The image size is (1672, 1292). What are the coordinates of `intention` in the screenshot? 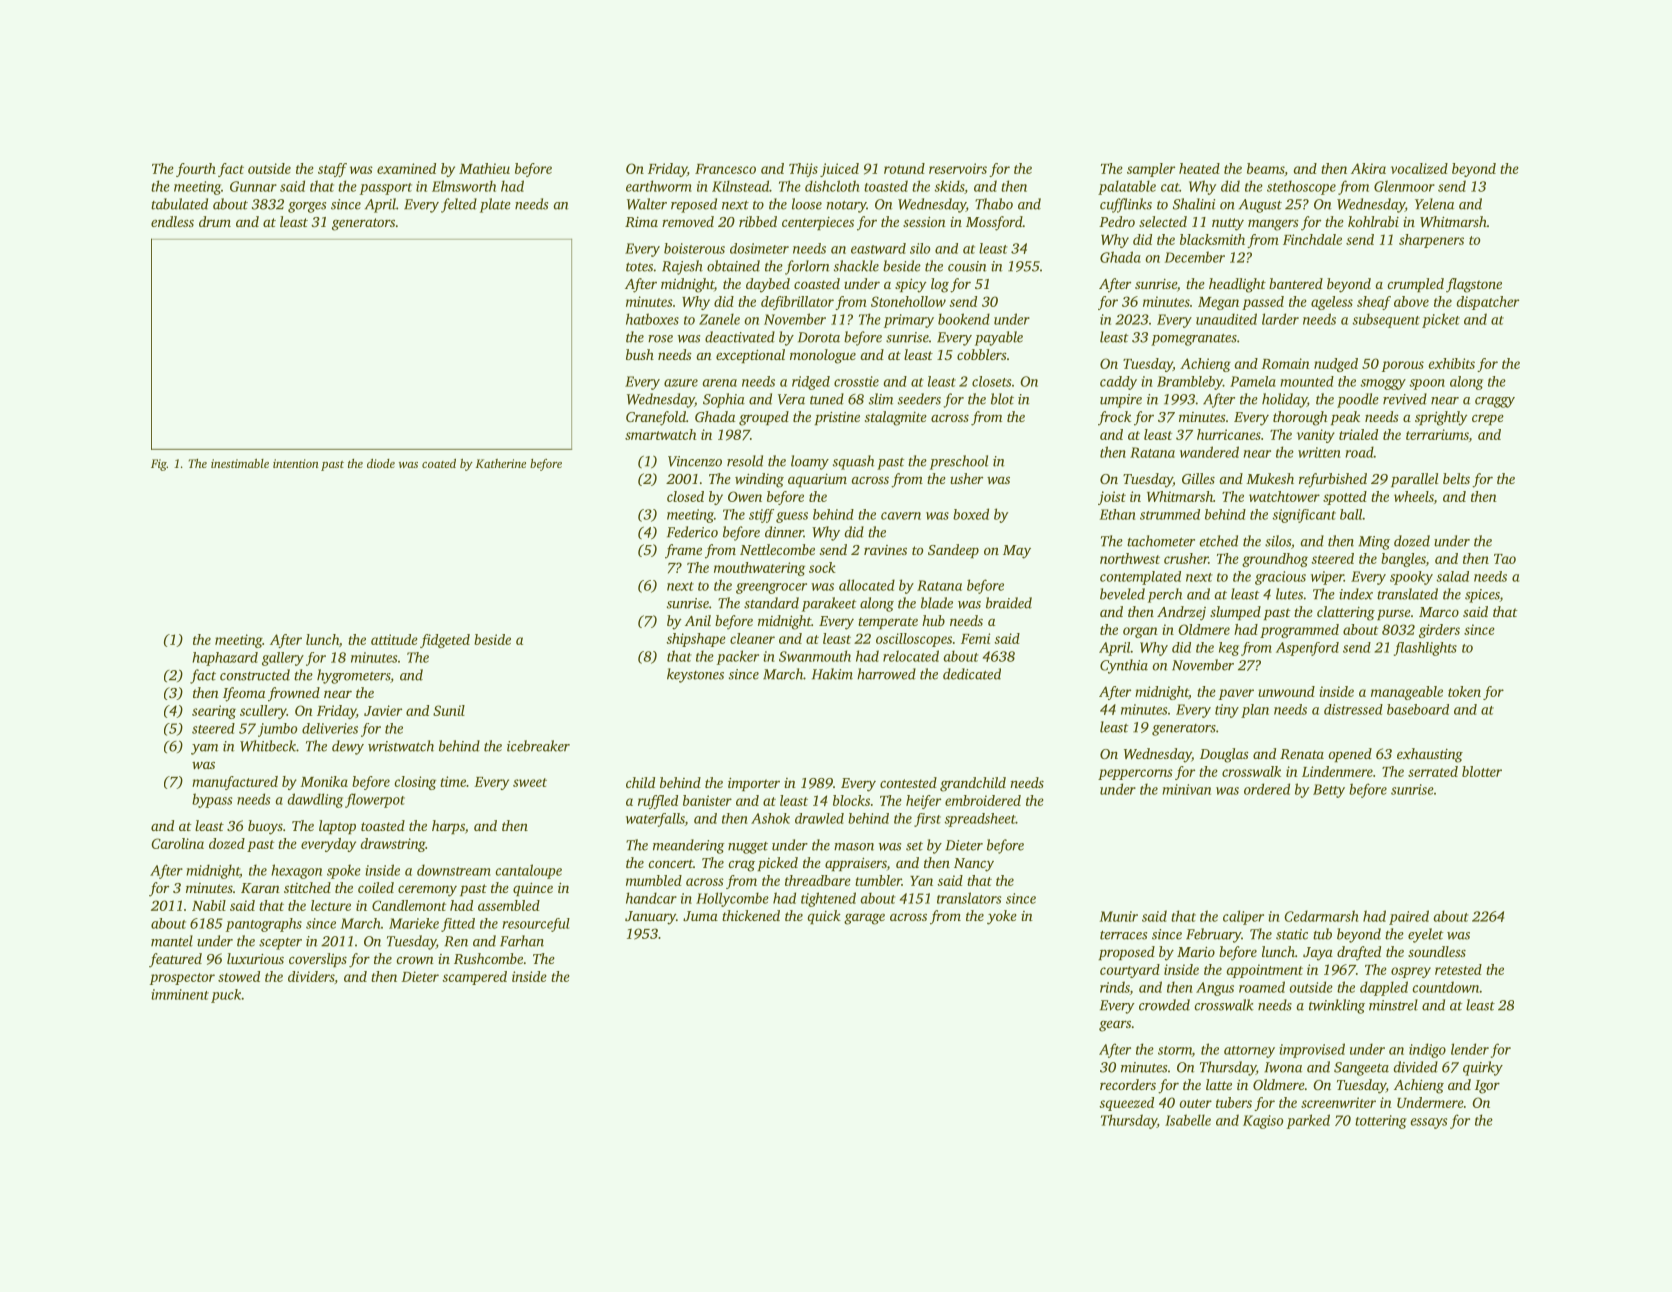 It's located at (296, 463).
